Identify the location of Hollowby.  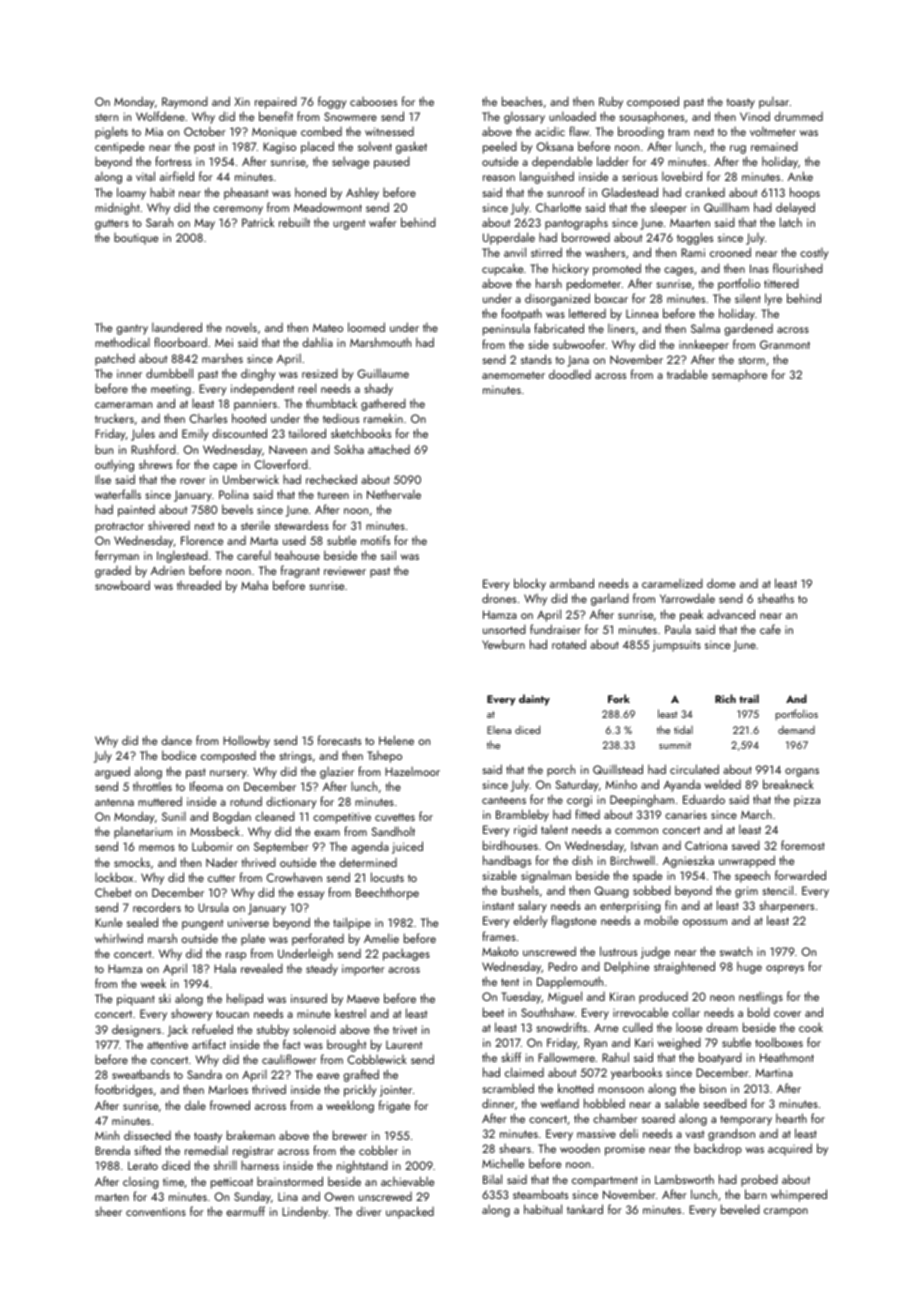
(246, 741).
